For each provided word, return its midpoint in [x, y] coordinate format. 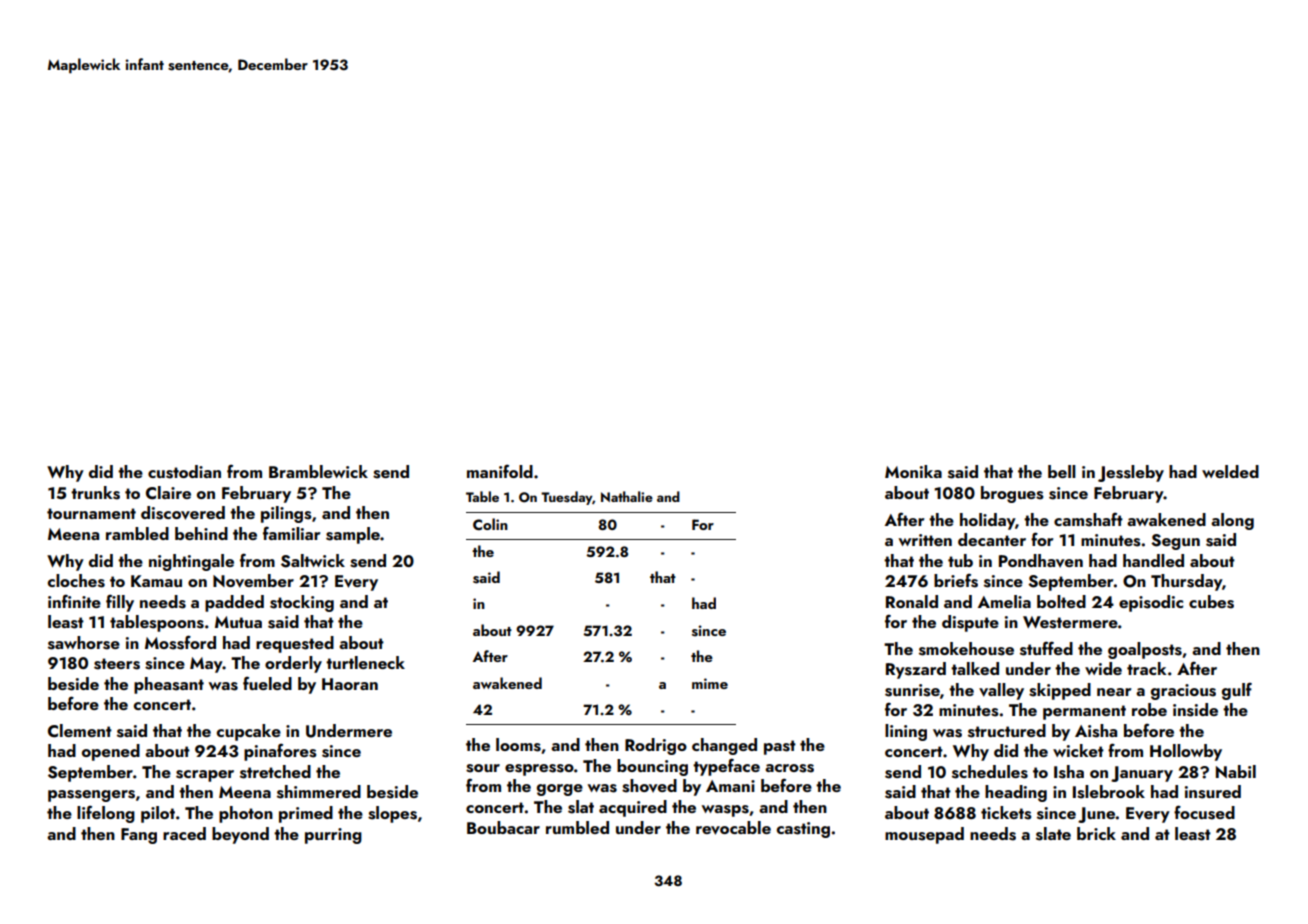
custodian [184, 472]
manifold [500, 471]
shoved [649, 786]
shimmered [319, 792]
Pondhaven [1041, 561]
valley [1001, 691]
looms [518, 745]
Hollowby [1186, 752]
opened [111, 752]
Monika [913, 471]
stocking [302, 603]
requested [295, 644]
